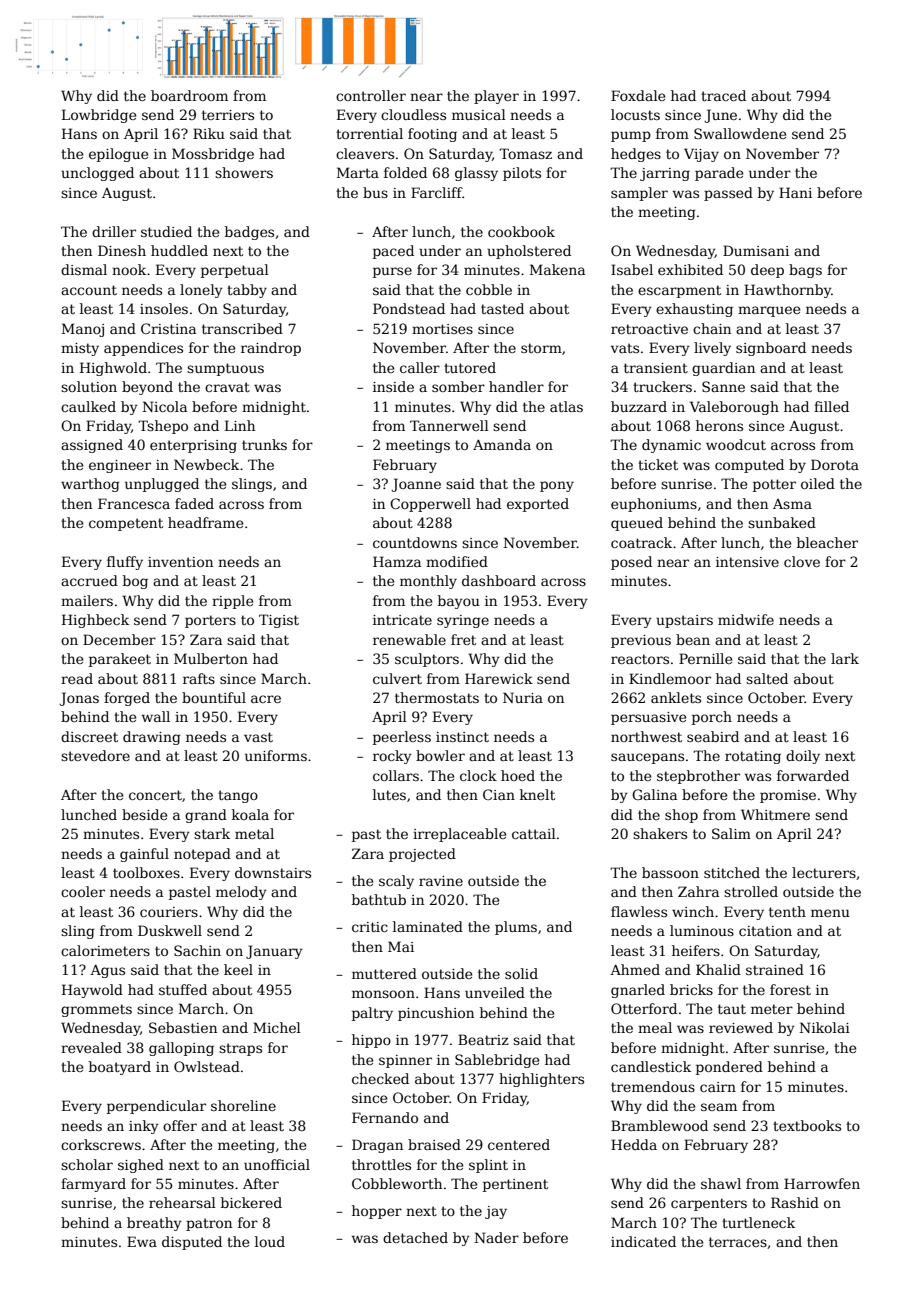  Describe the element at coordinates (654, 505) in the screenshot. I see `euphoniums` at that location.
